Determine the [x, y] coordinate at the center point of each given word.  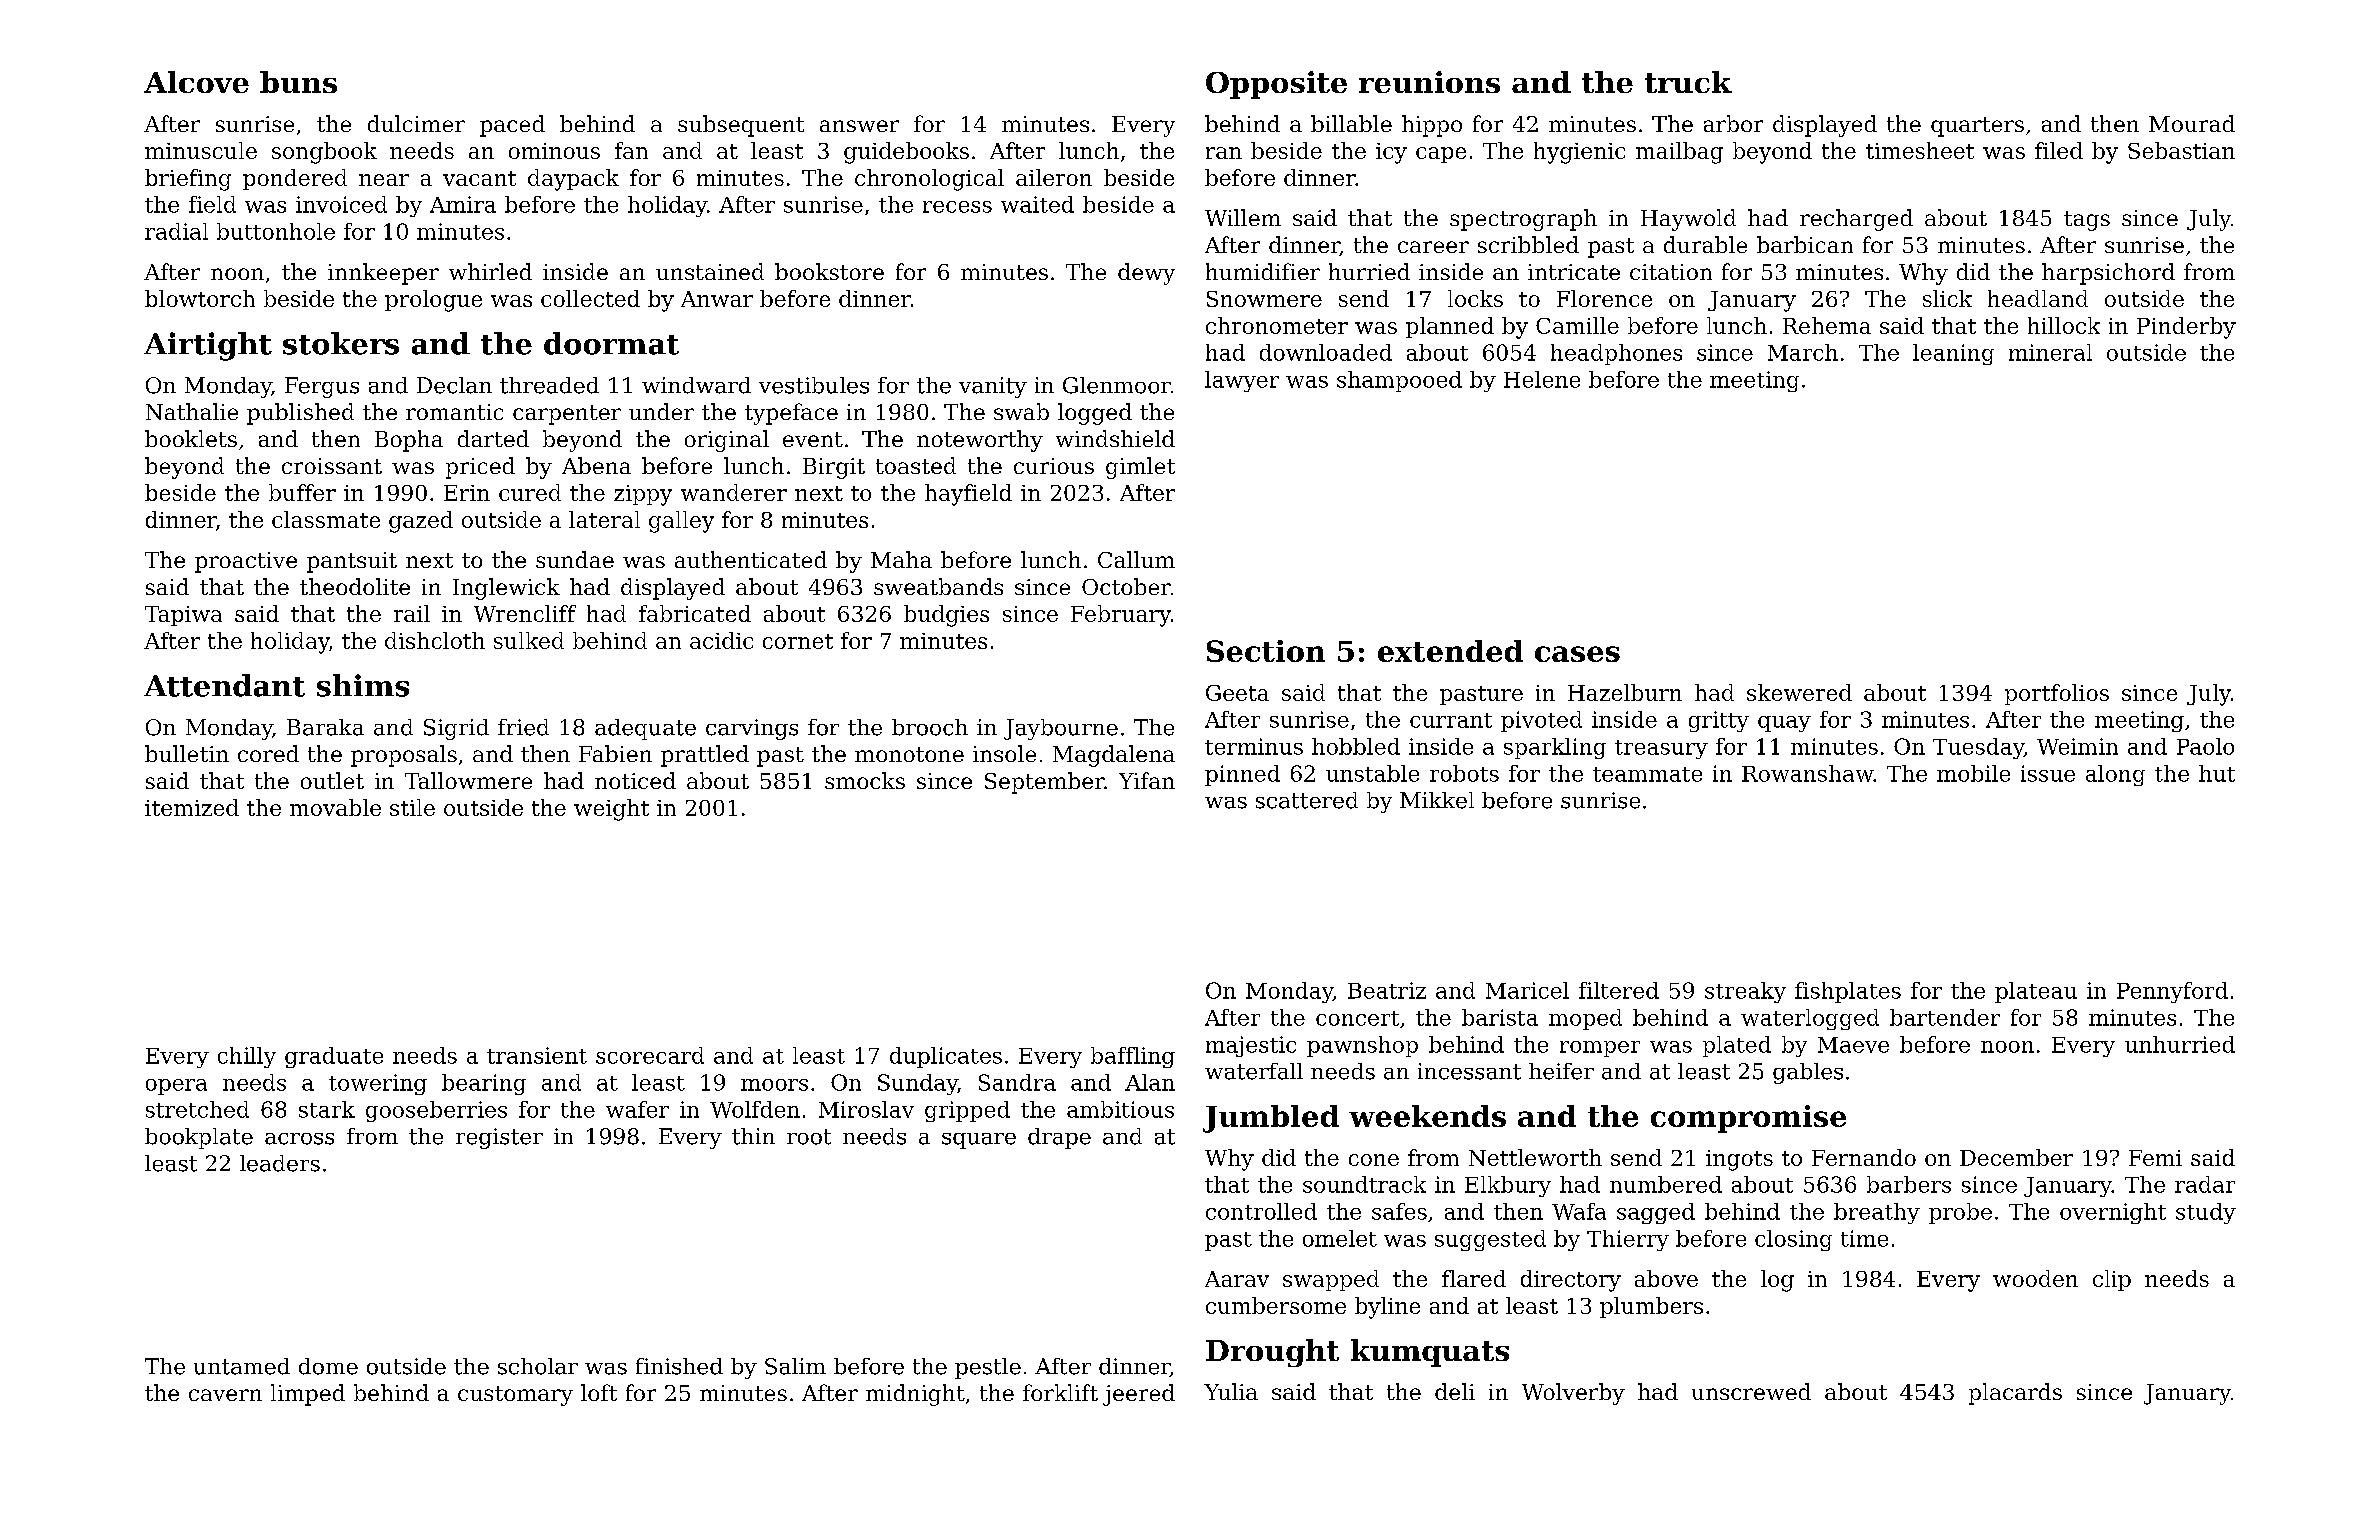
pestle [988, 1368]
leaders [280, 1163]
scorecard [650, 1055]
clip [2112, 1280]
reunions [1429, 82]
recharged [1856, 220]
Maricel [1527, 990]
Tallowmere [468, 780]
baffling [1133, 1057]
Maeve [1853, 1045]
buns [298, 82]
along [2115, 775]
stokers [341, 343]
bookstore [829, 271]
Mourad [2192, 123]
